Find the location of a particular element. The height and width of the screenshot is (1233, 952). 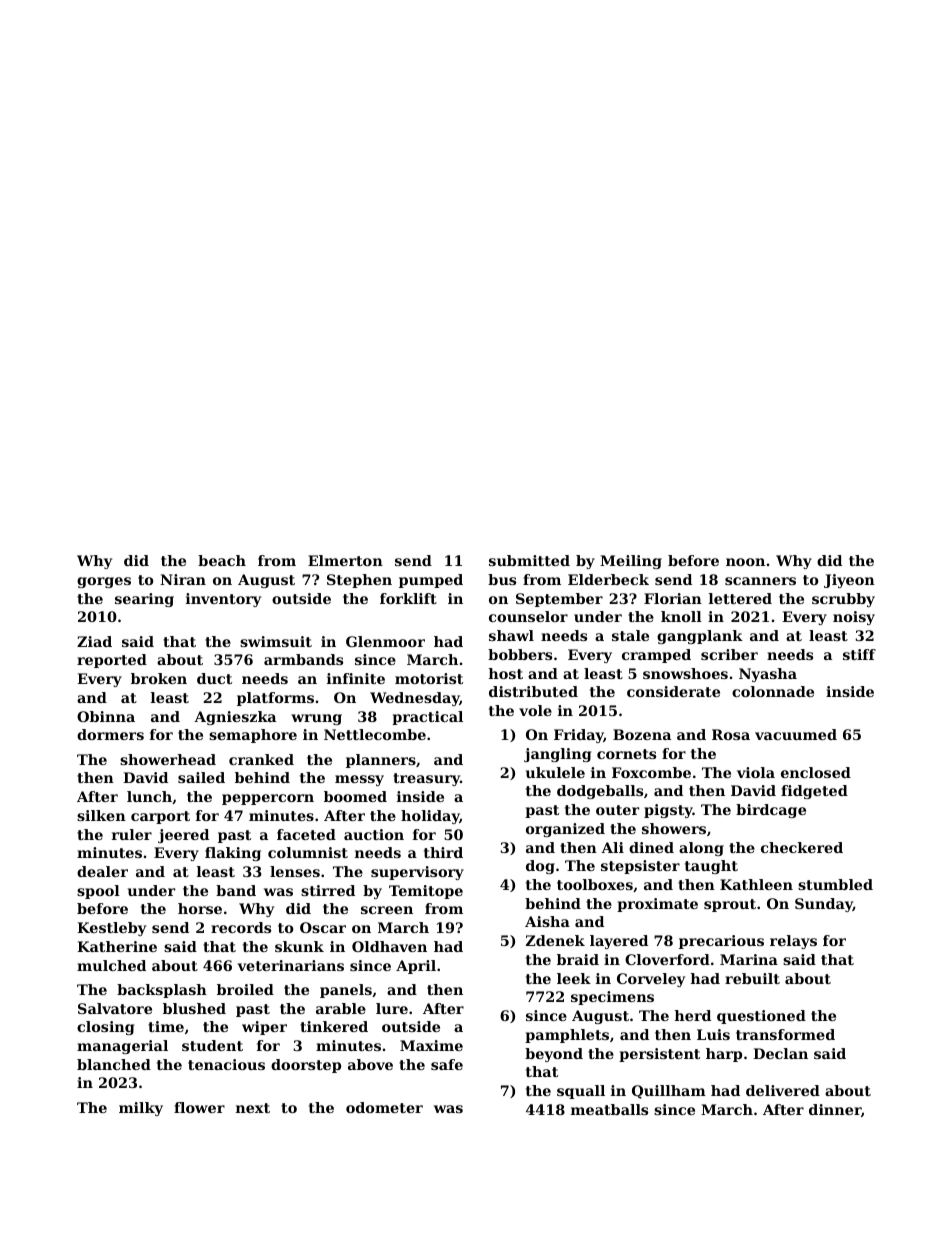

horse is located at coordinates (200, 908).
